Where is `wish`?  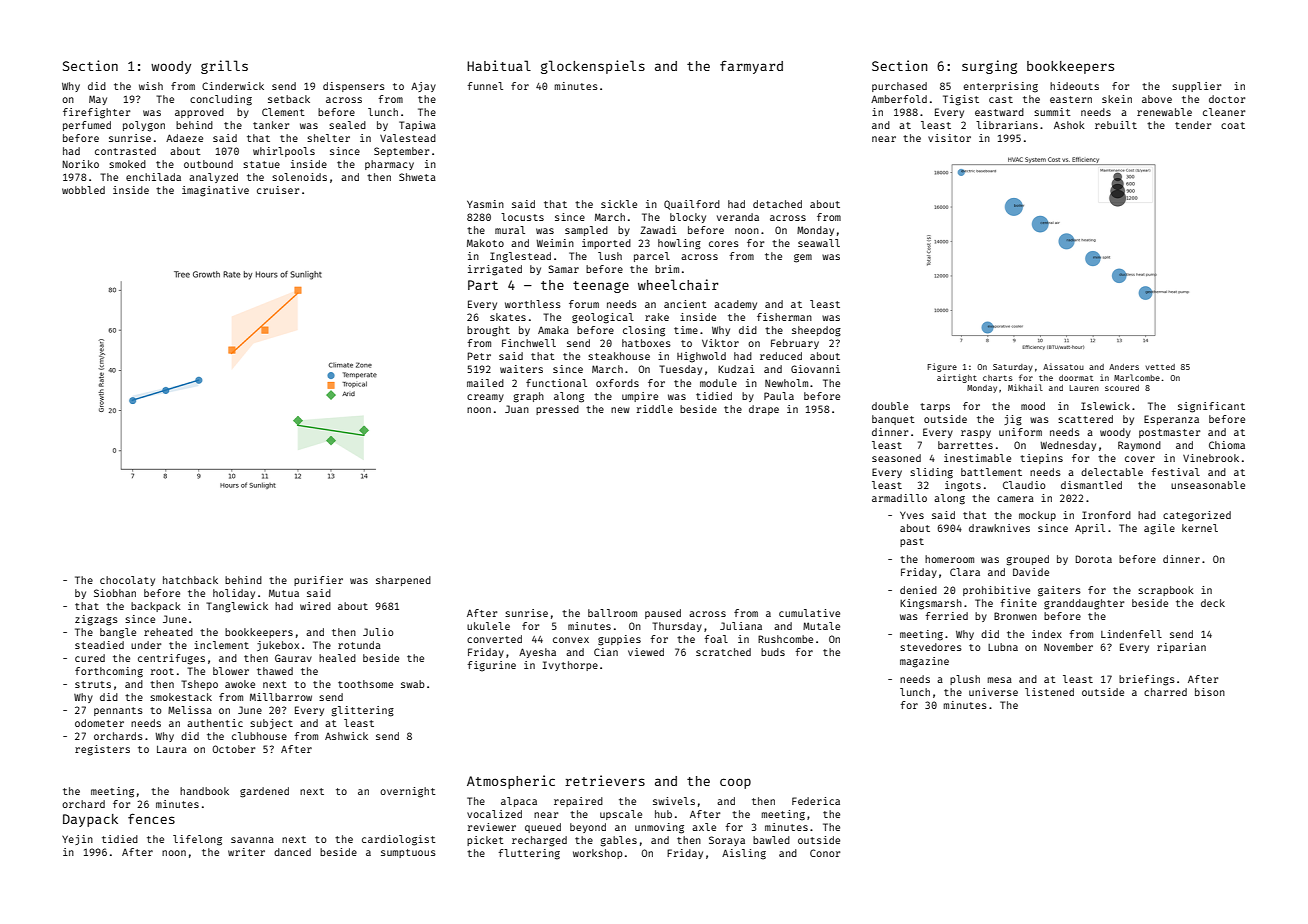 wish is located at coordinates (151, 86).
